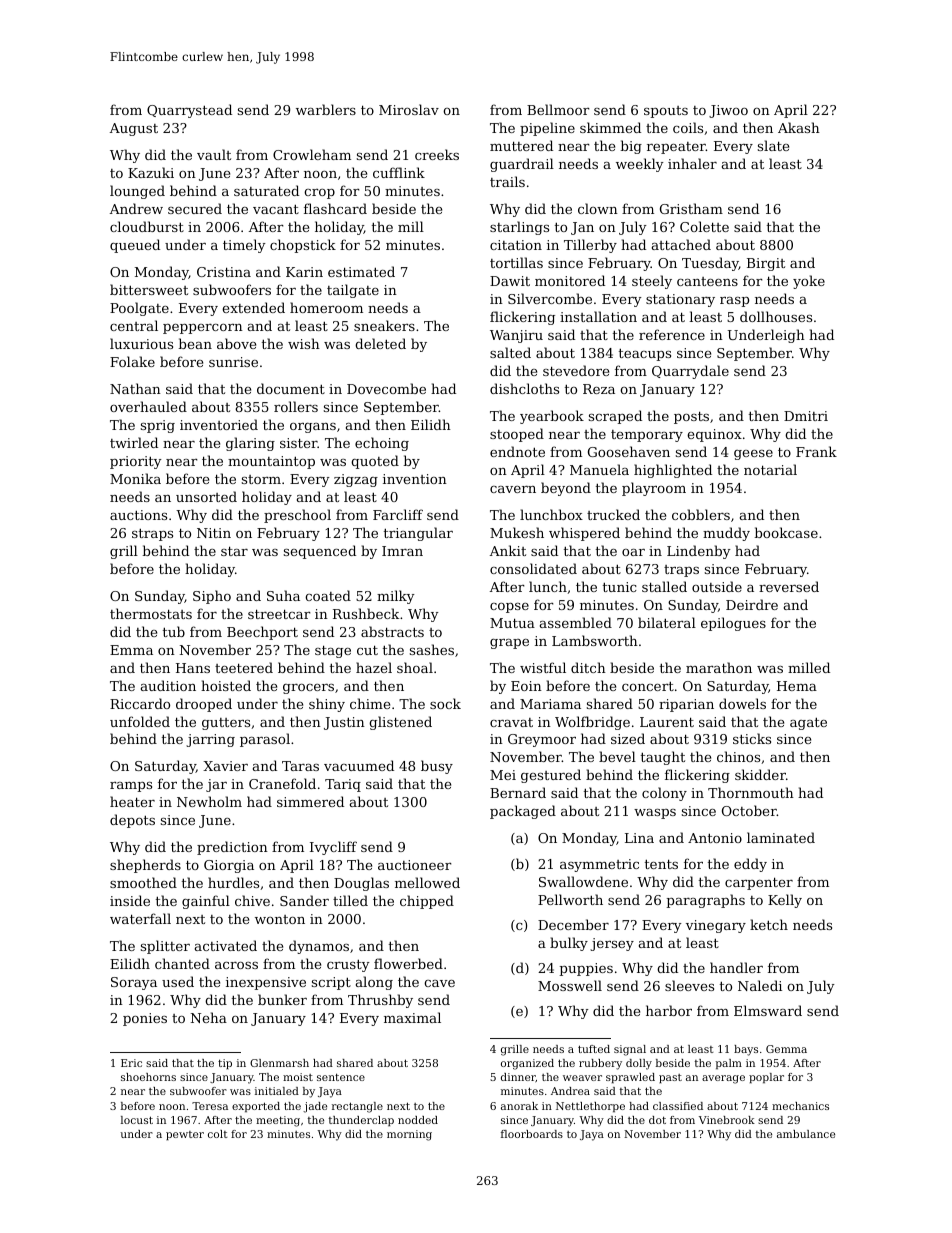 Image resolution: width=952 pixels, height=1233 pixels. What do you see at coordinates (558, 109) in the image?
I see `Bellmoor` at bounding box center [558, 109].
